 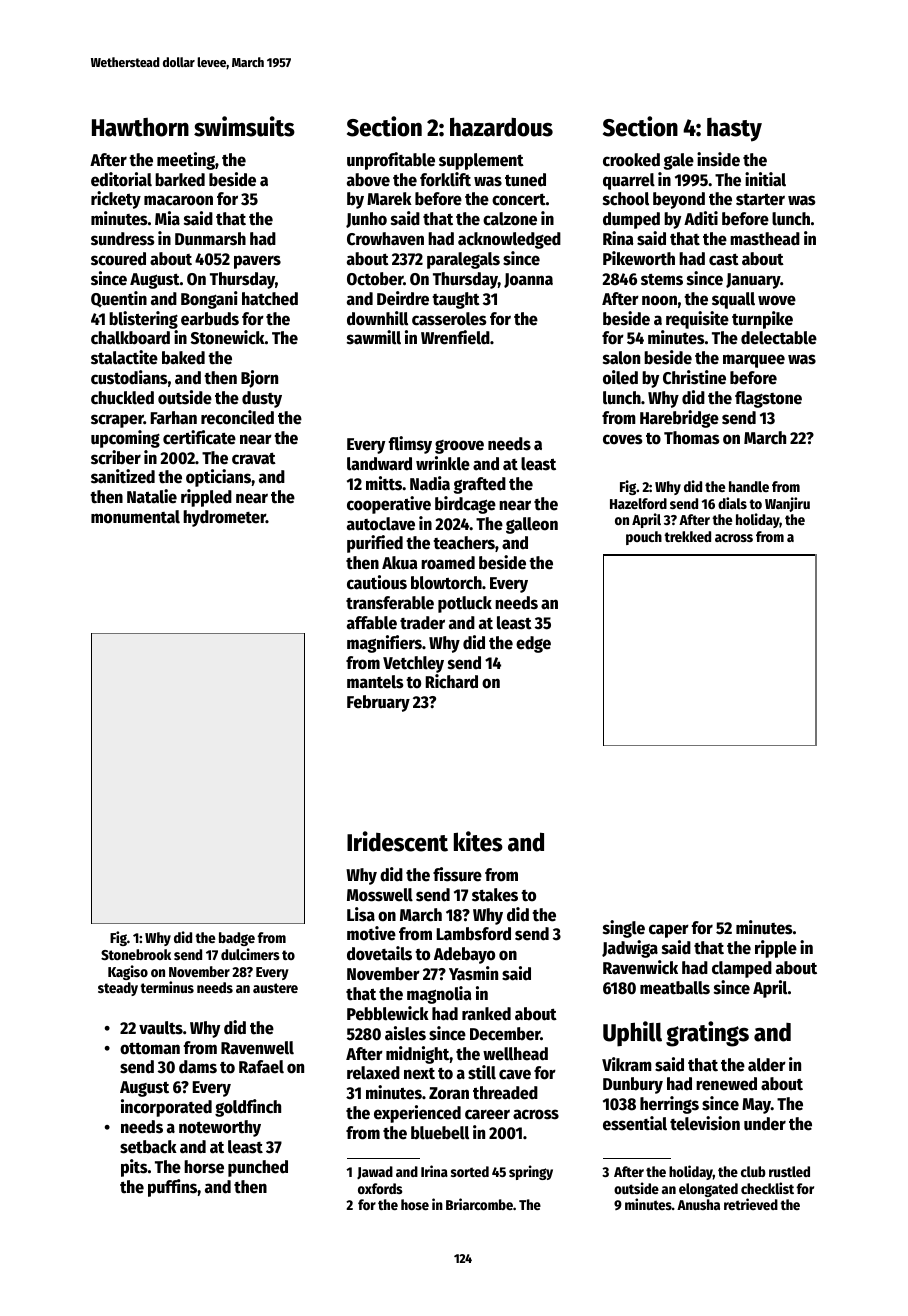 I want to click on puffins, so click(x=173, y=1188).
